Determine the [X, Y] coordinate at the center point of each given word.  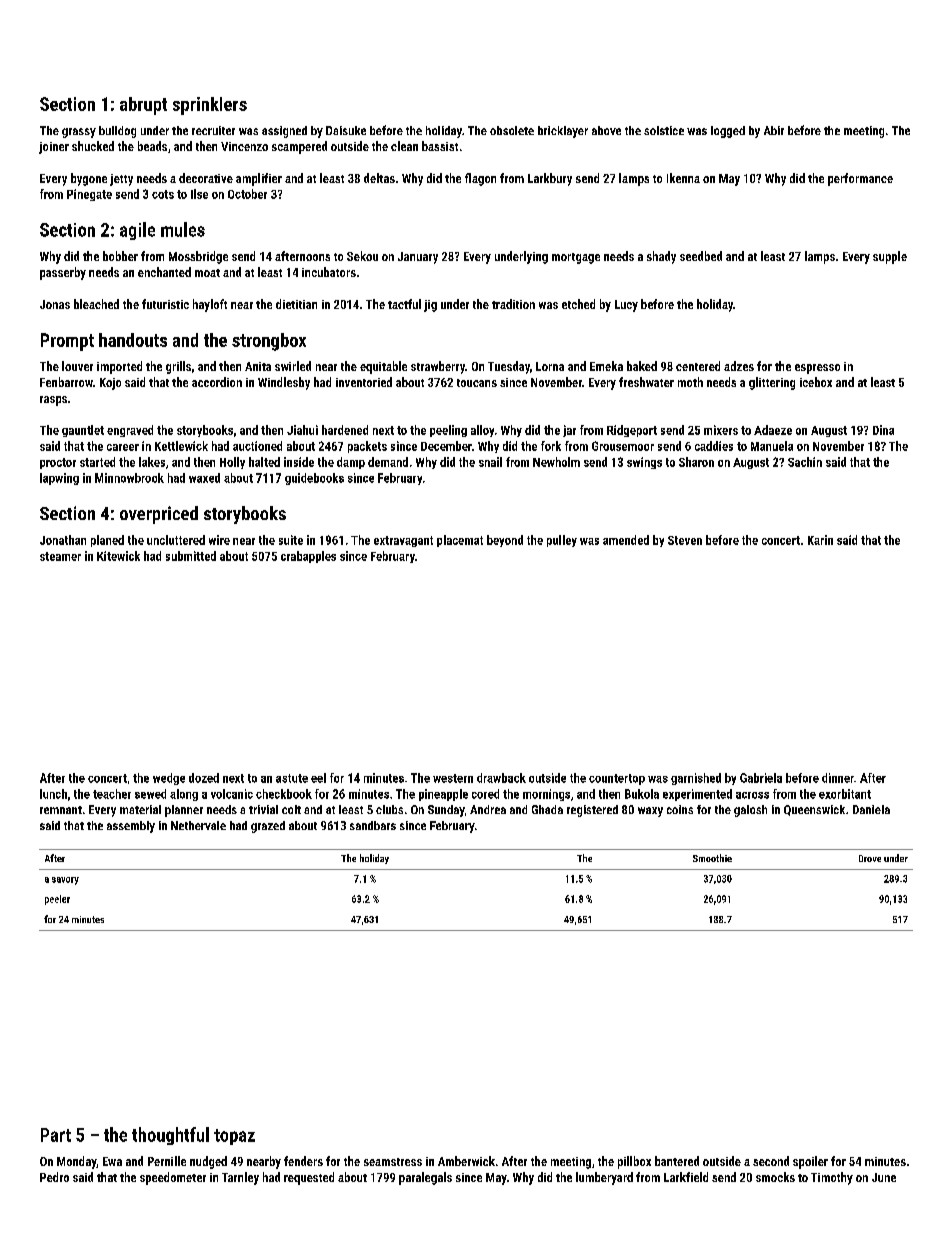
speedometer [173, 1178]
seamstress [393, 1162]
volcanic [232, 794]
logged [728, 132]
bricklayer [563, 132]
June [884, 1177]
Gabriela [761, 778]
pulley [562, 541]
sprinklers [210, 106]
